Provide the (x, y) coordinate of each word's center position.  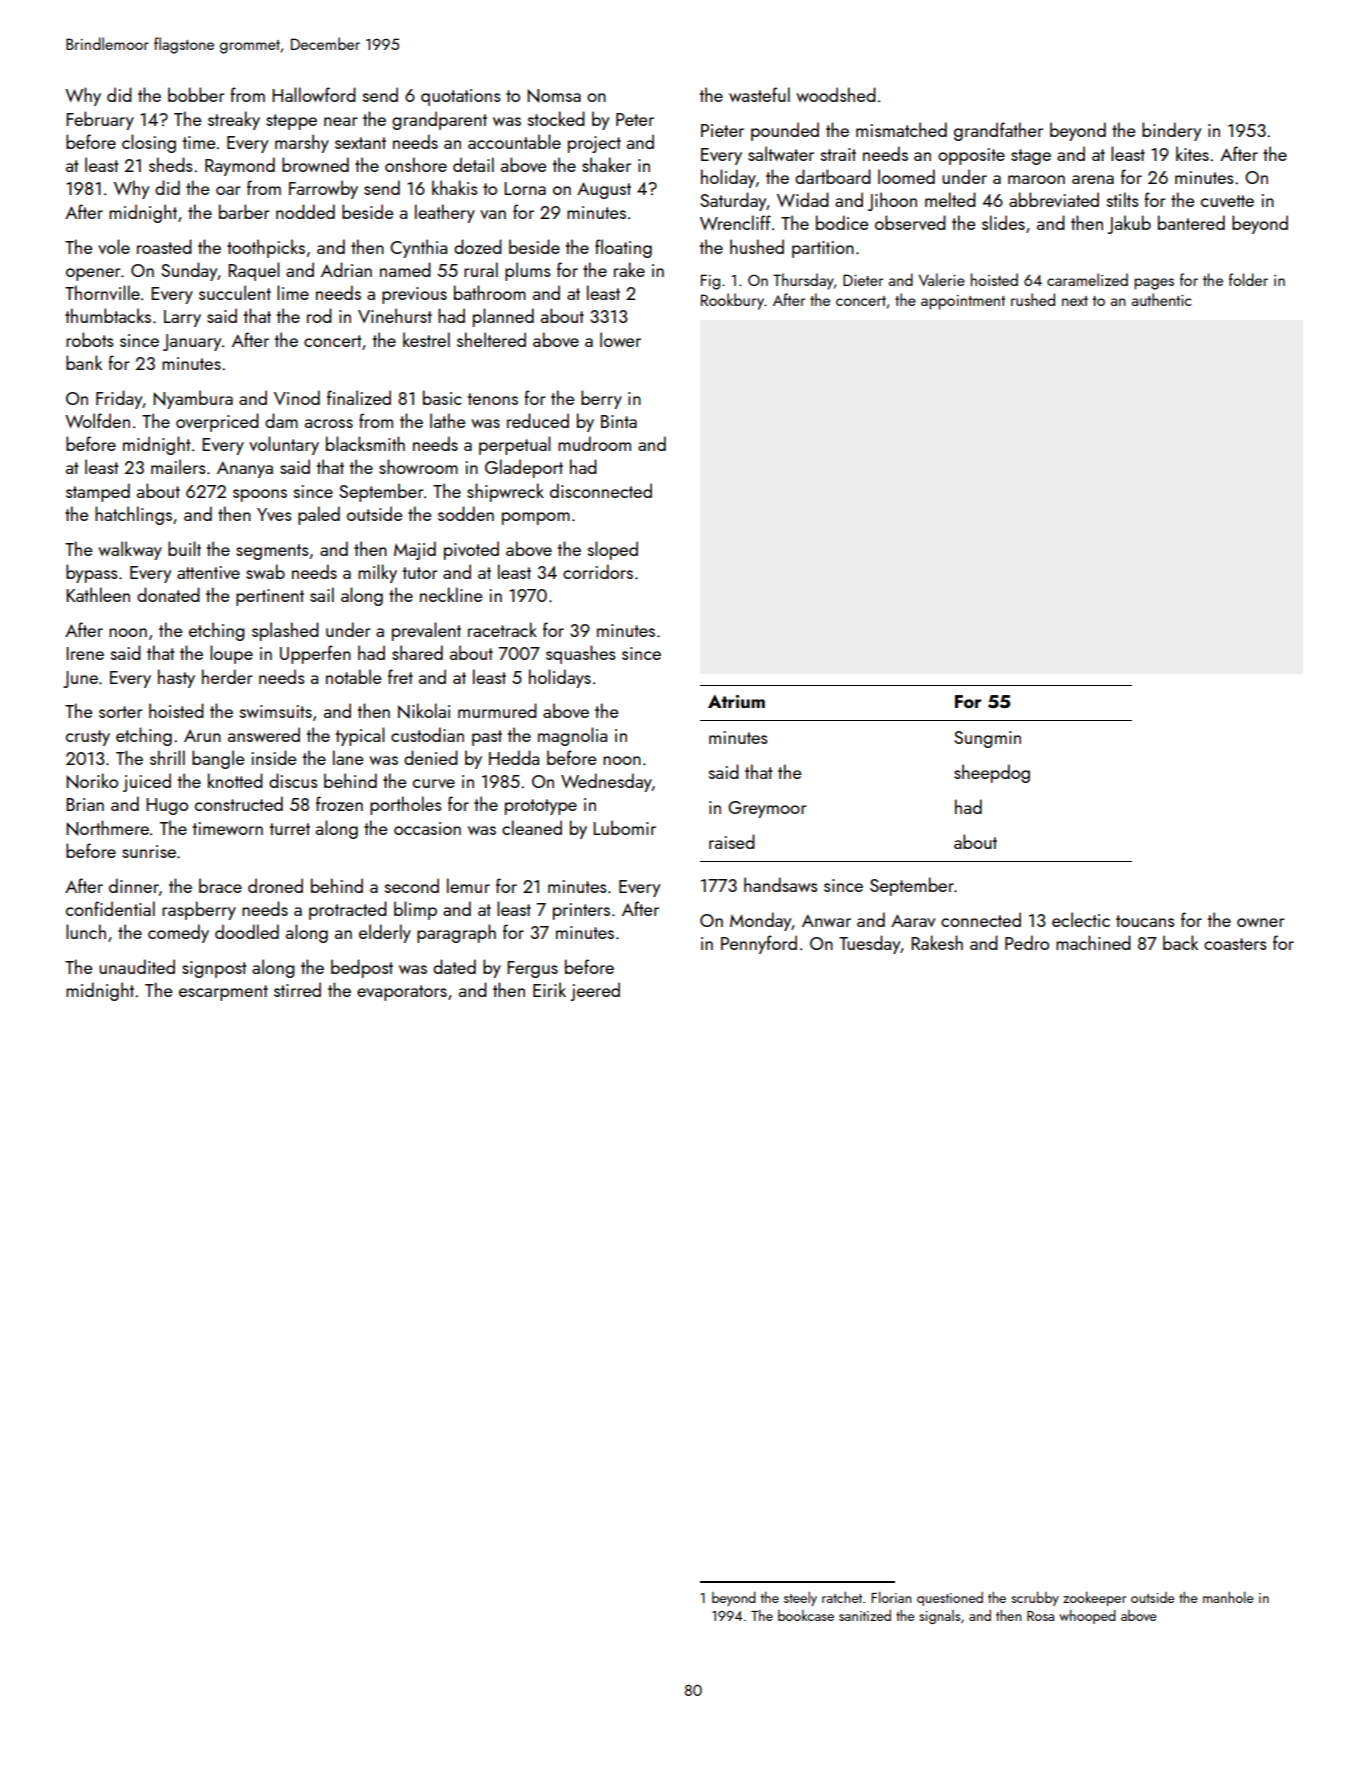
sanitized (865, 1615)
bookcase (806, 1615)
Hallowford (314, 94)
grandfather (998, 131)
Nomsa (554, 96)
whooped (1087, 1617)
